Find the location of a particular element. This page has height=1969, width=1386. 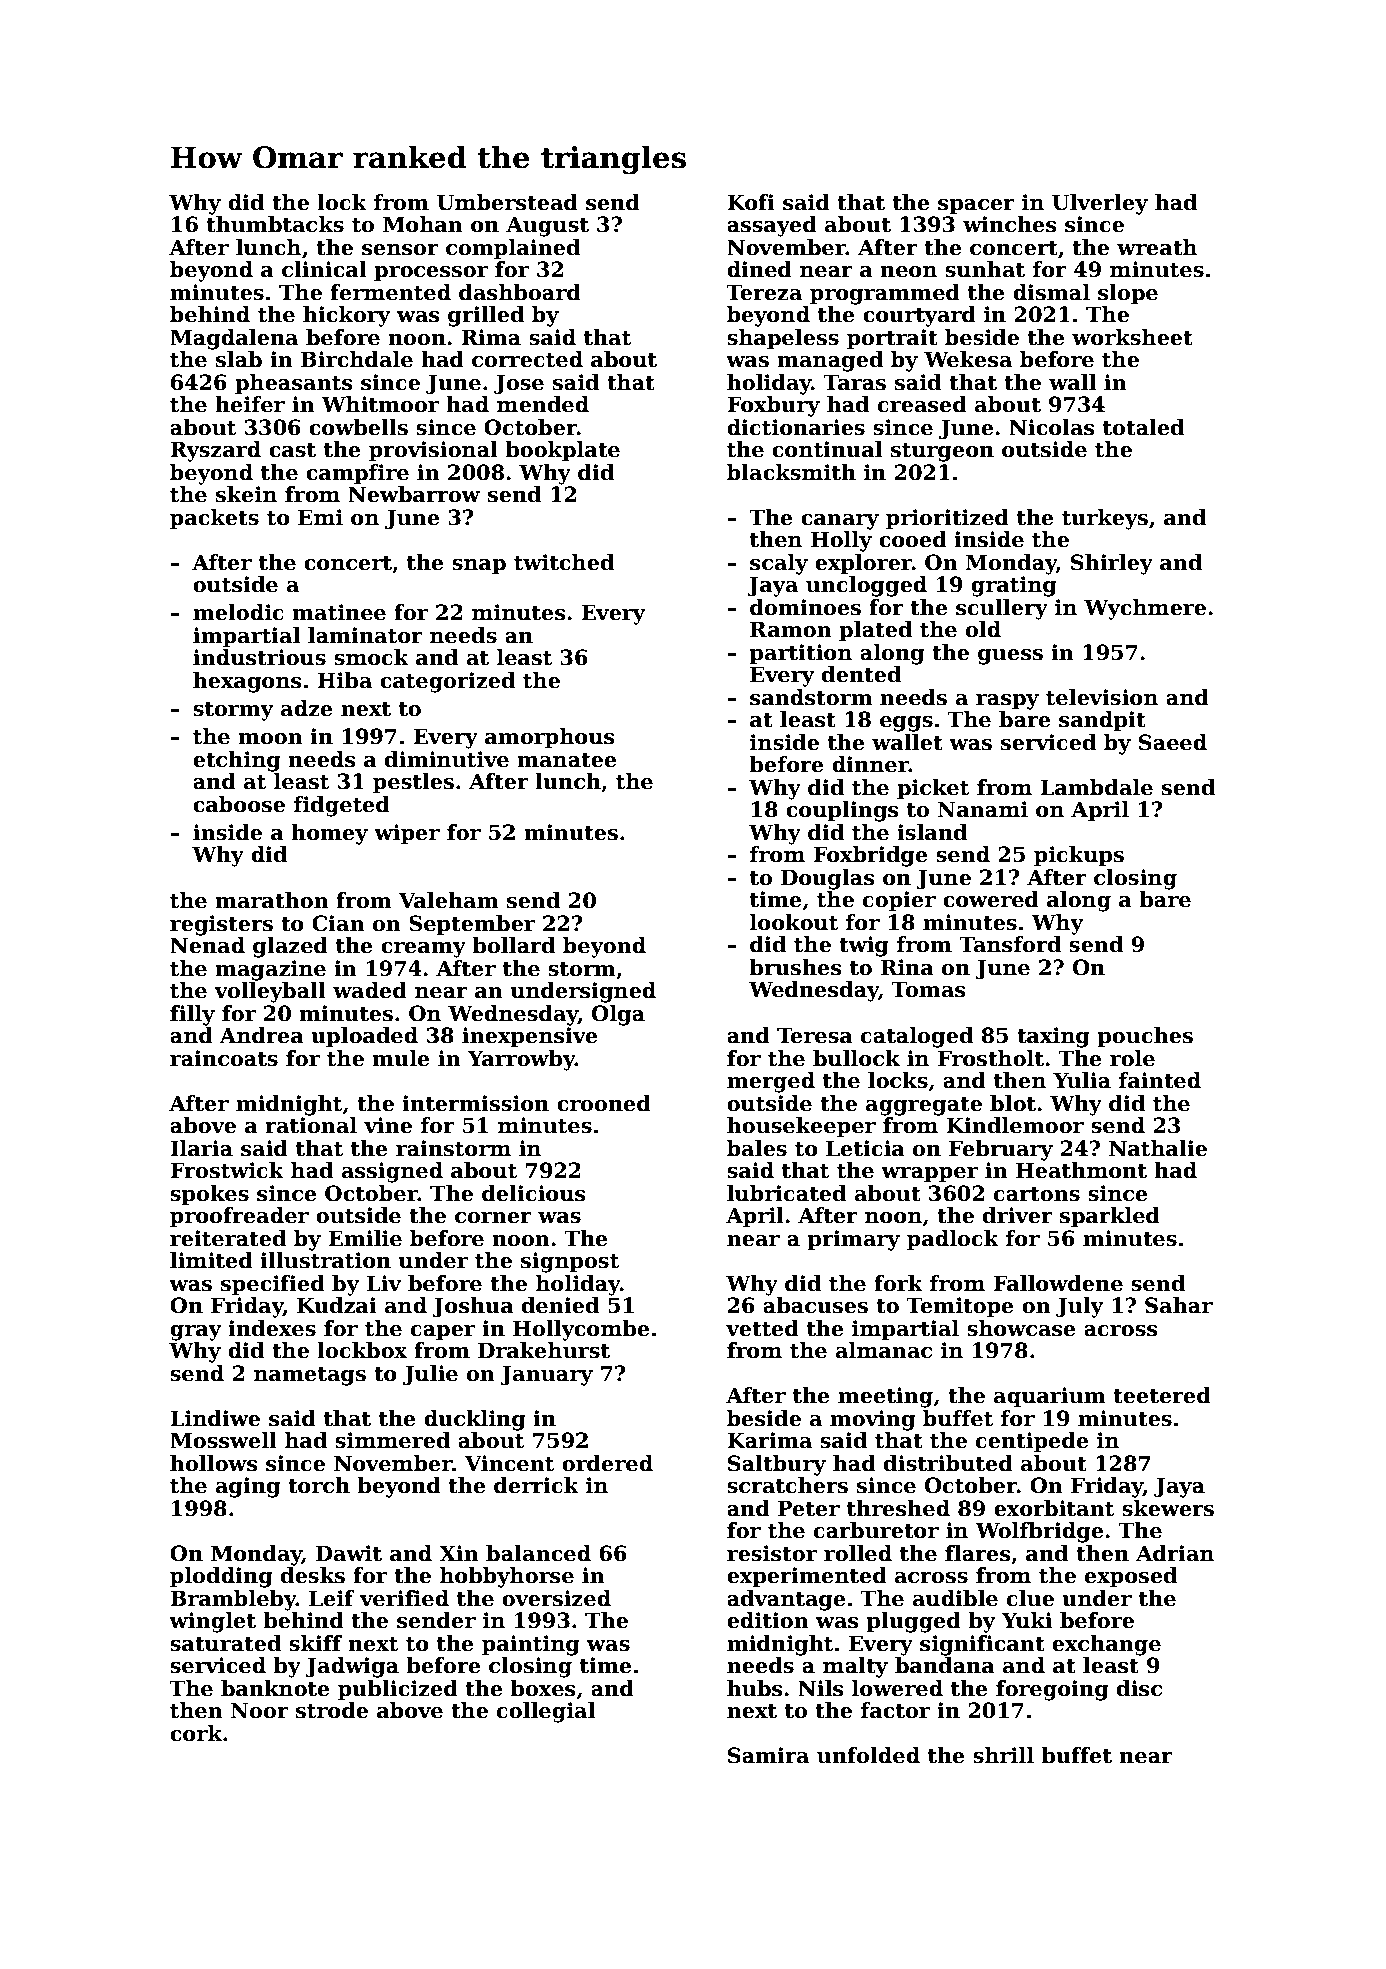

pouches is located at coordinates (1145, 1037).
